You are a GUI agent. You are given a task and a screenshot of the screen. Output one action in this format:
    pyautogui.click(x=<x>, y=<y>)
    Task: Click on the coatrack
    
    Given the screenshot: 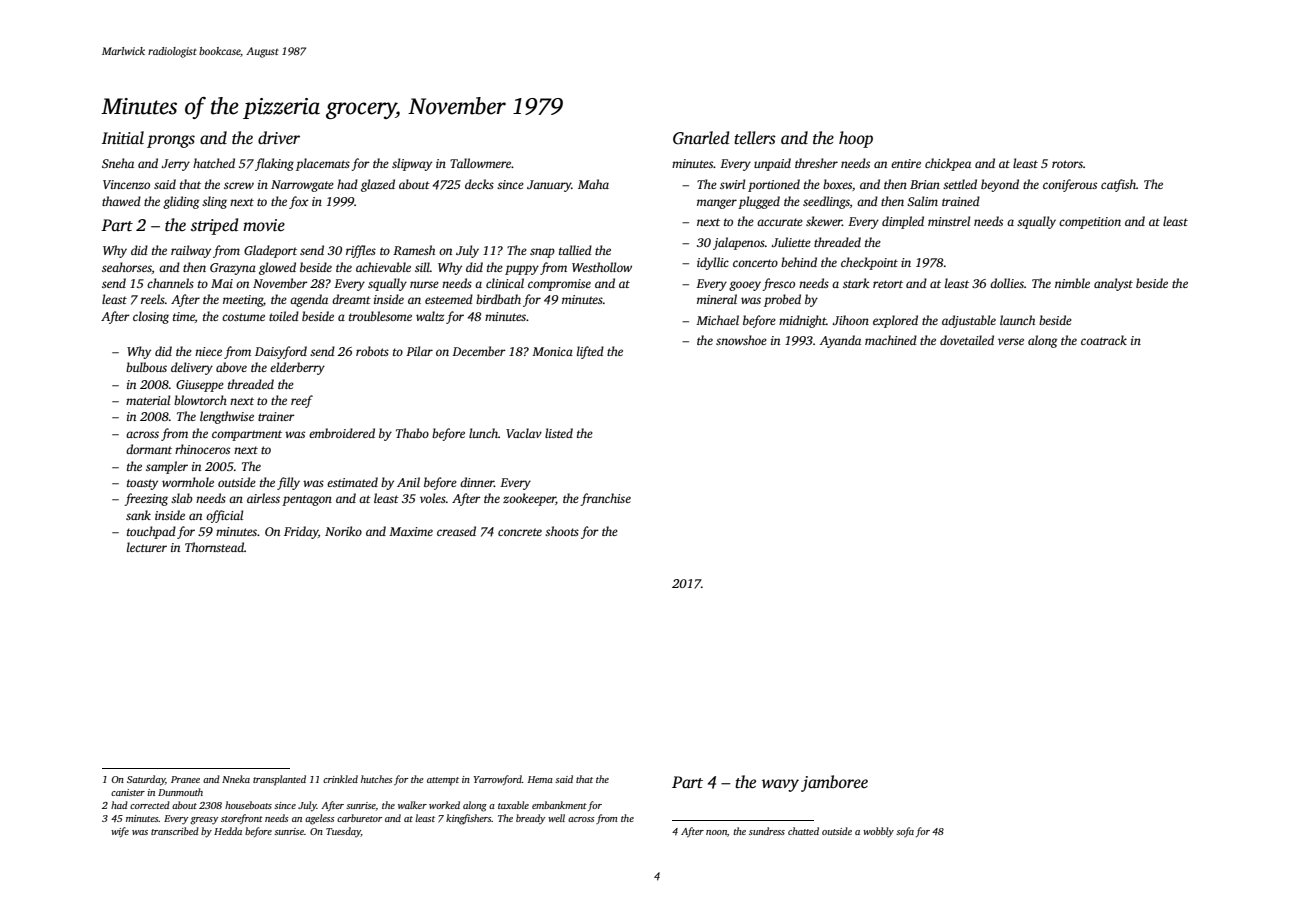 What is the action you would take?
    pyautogui.click(x=1104, y=340)
